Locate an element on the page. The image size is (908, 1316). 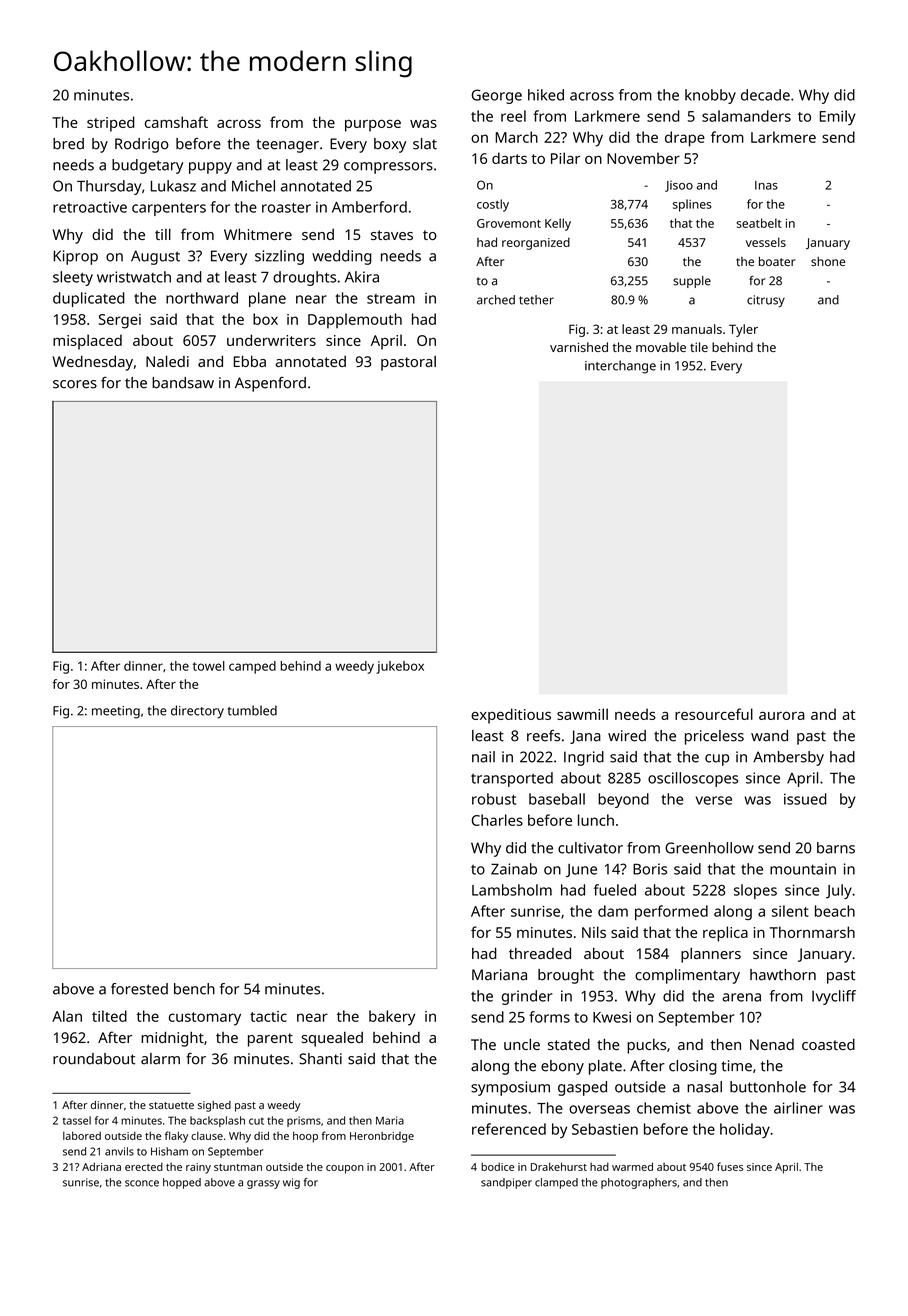
Dapplemouth is located at coordinates (355, 321).
